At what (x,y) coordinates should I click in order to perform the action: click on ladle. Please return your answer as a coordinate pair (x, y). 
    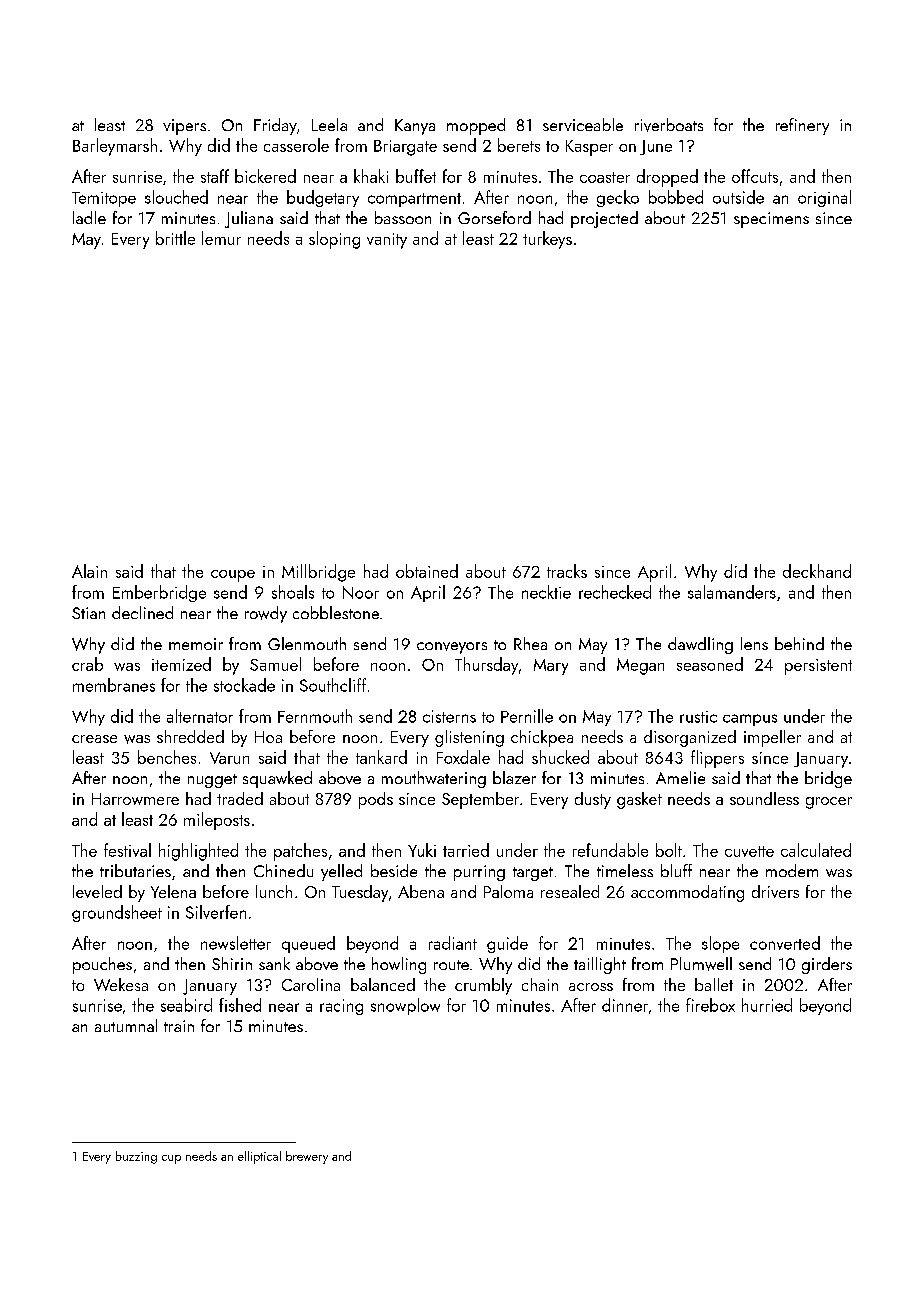
    Looking at the image, I should click on (89, 217).
